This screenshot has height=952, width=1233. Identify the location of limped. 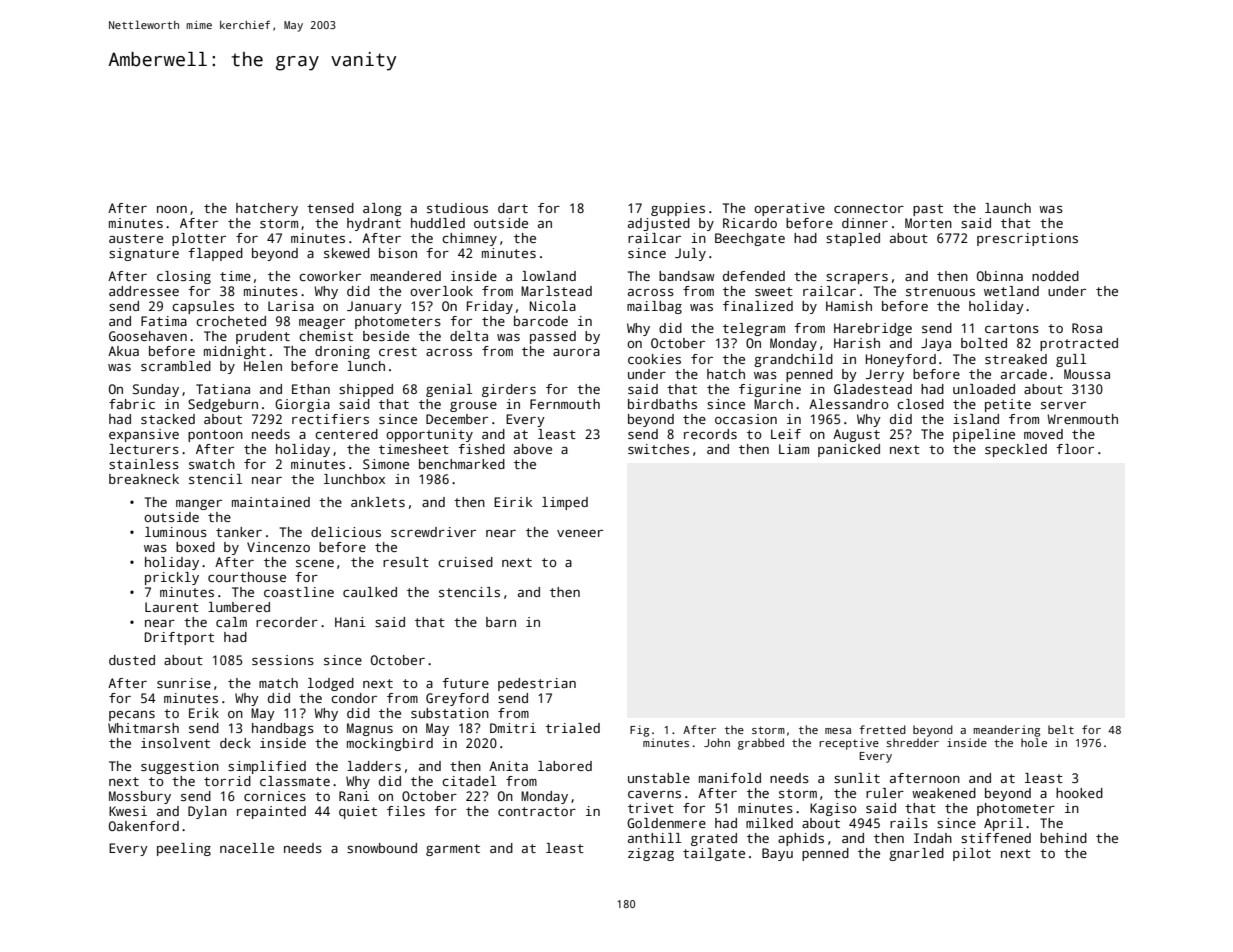
(565, 503).
